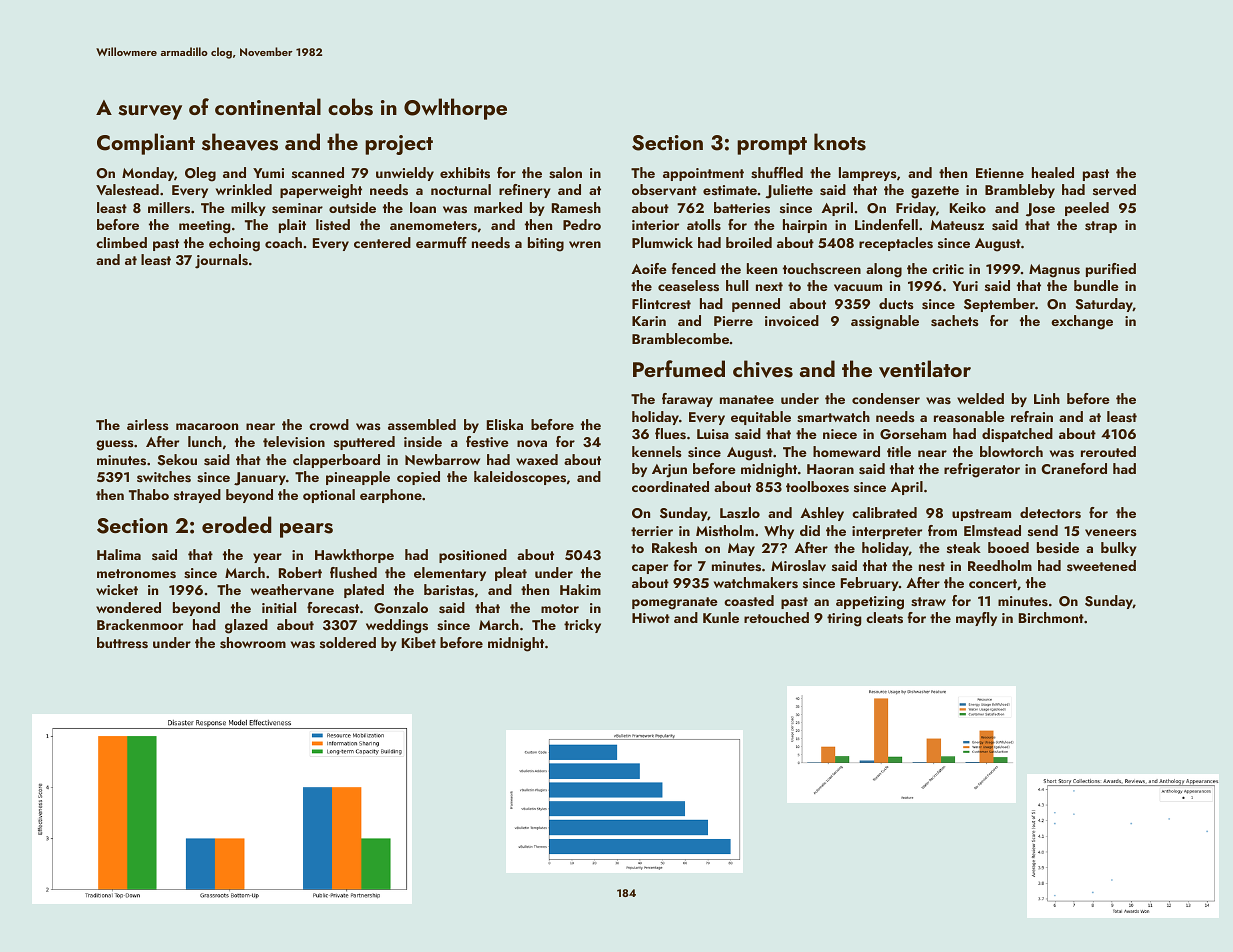  What do you see at coordinates (221, 261) in the screenshot?
I see `journals` at bounding box center [221, 261].
